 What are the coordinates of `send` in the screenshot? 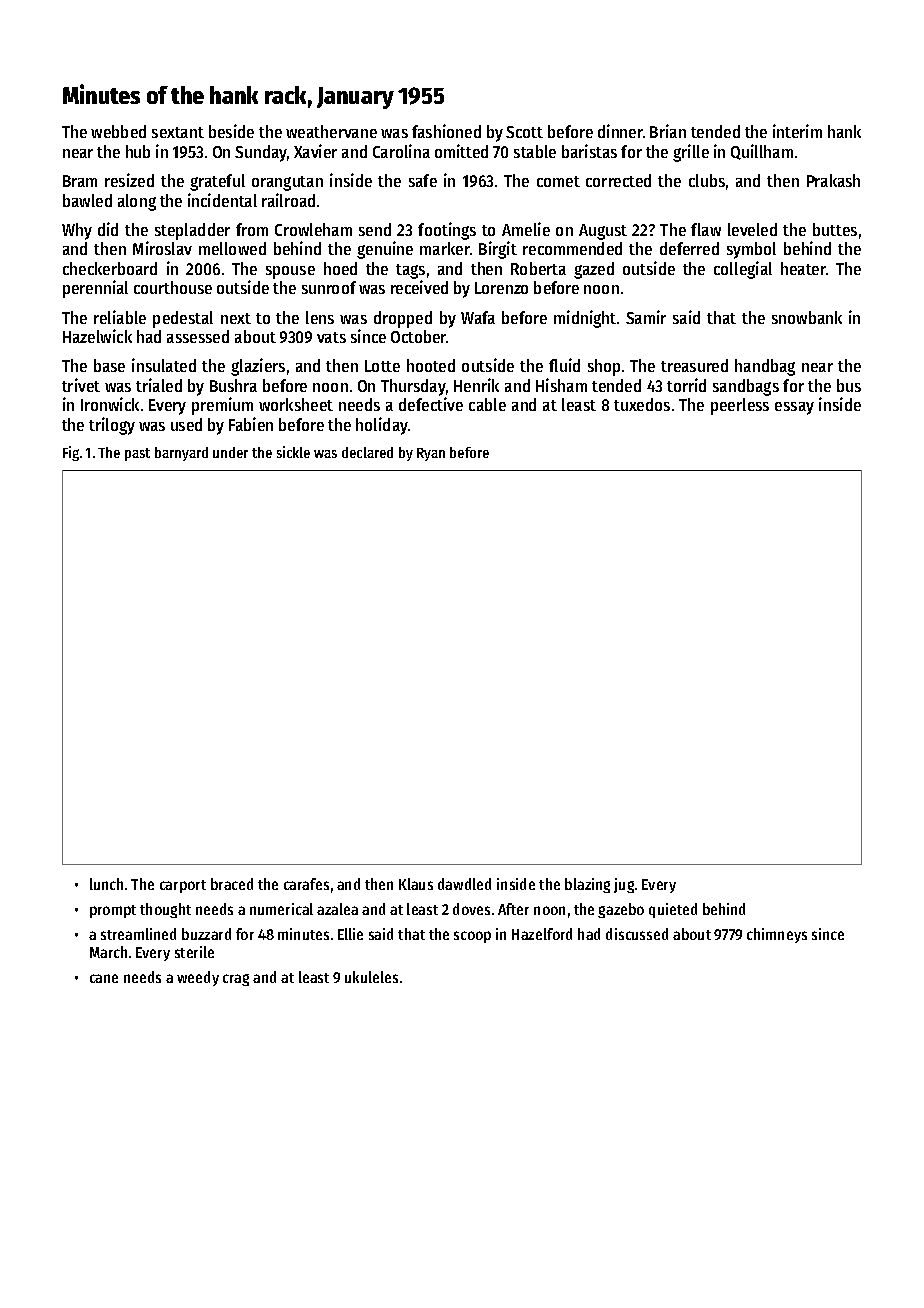 It's located at (375, 229).
